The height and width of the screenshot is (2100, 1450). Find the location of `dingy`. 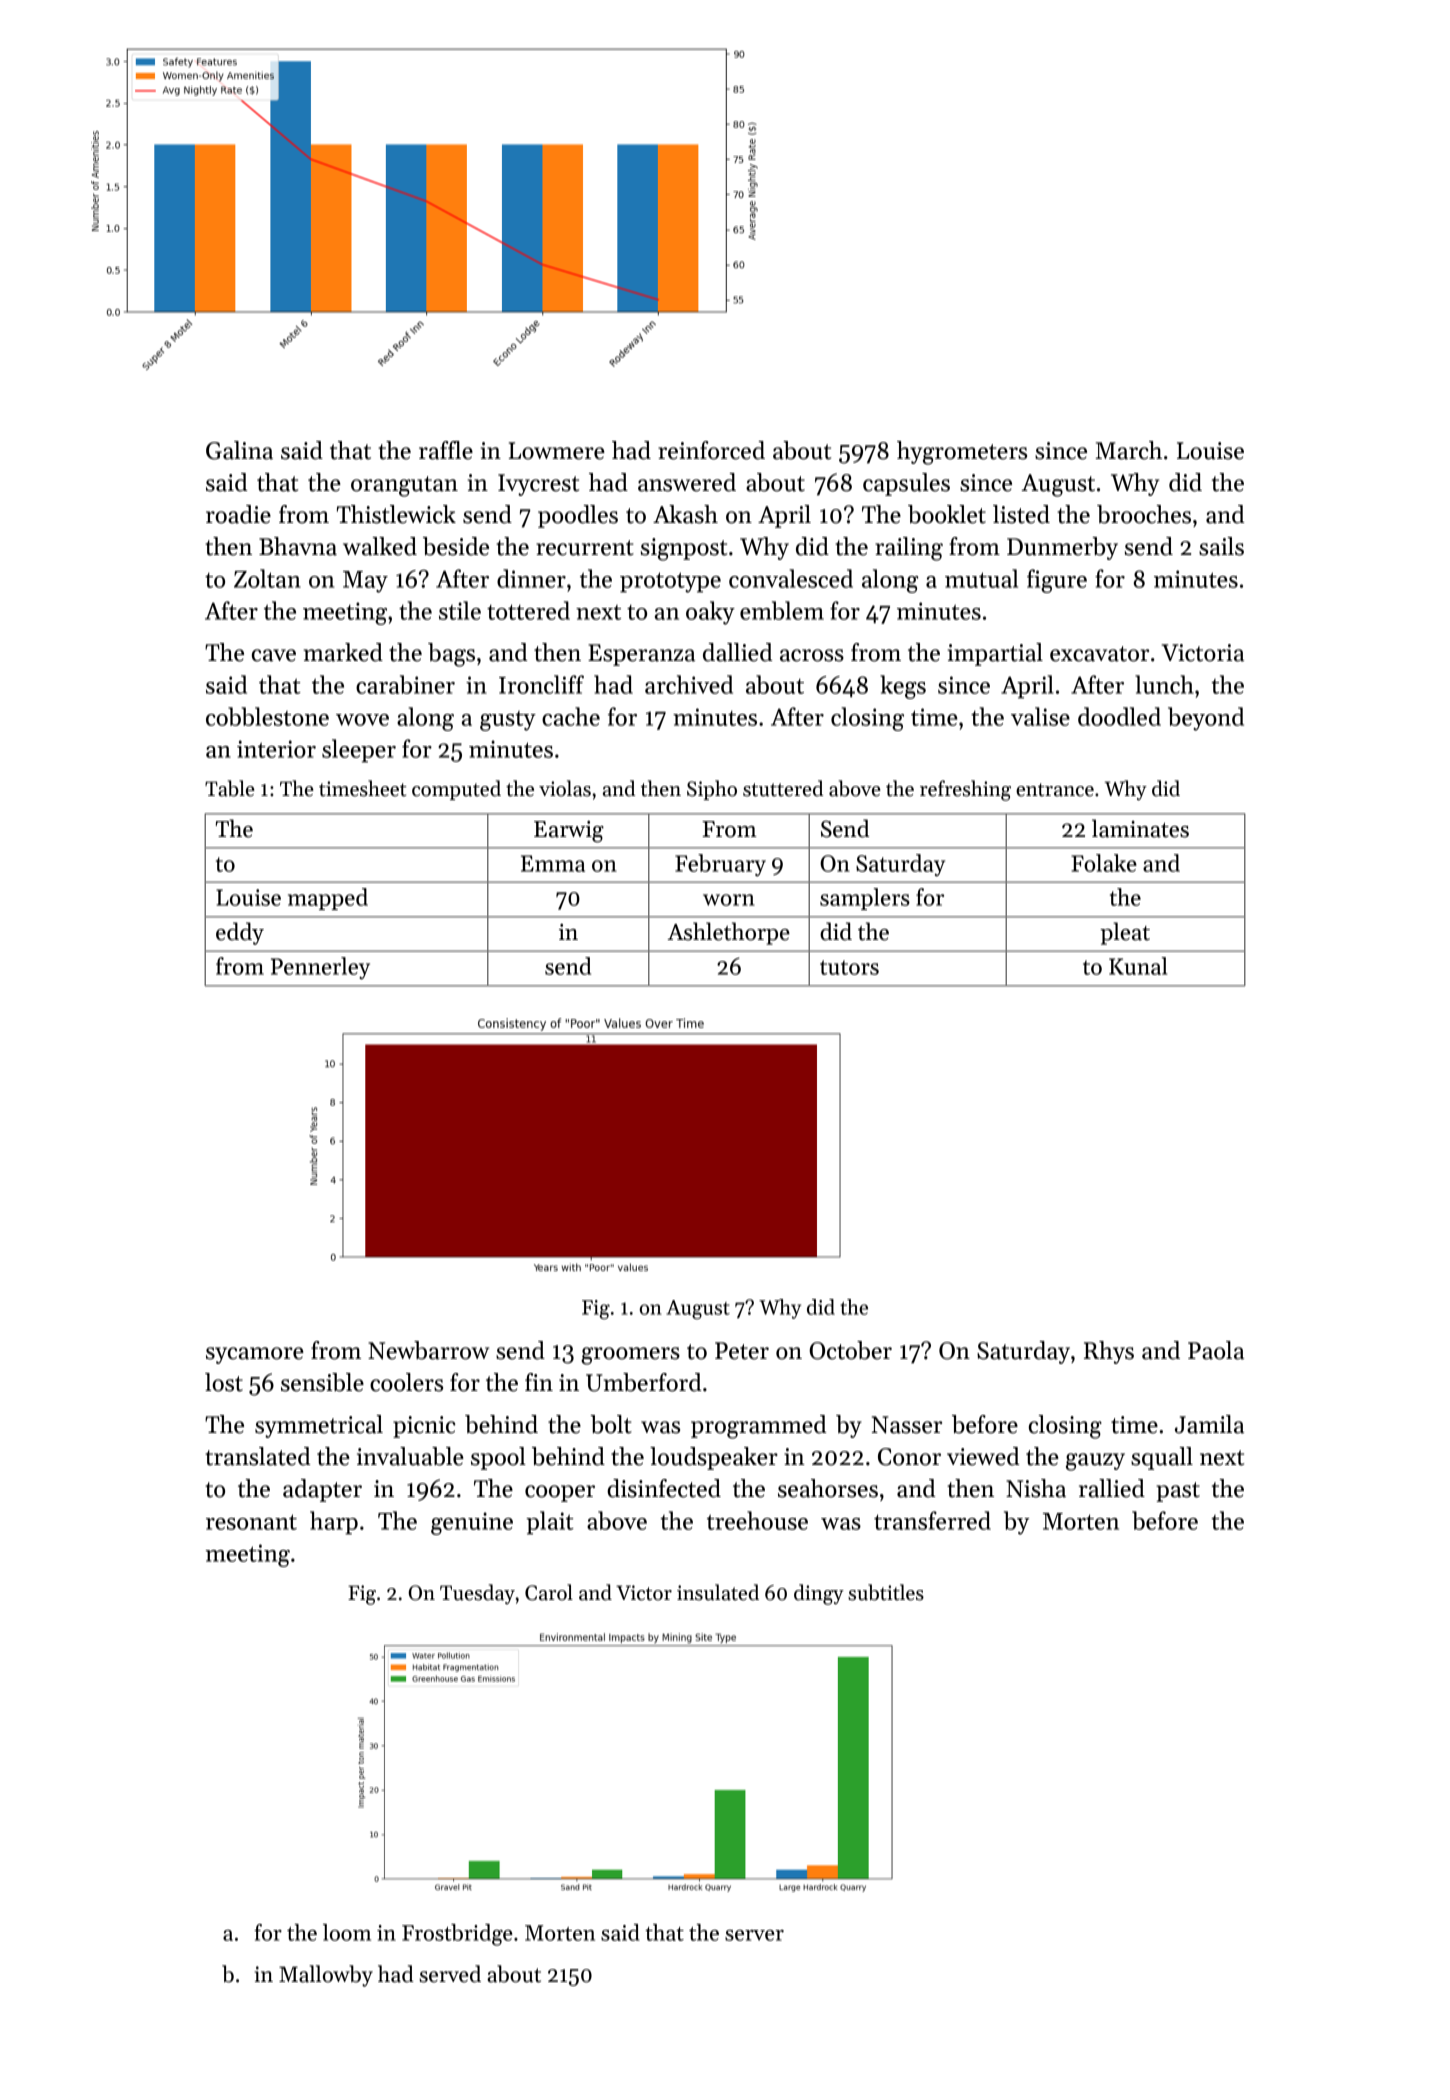

dingy is located at coordinates (819, 1594).
